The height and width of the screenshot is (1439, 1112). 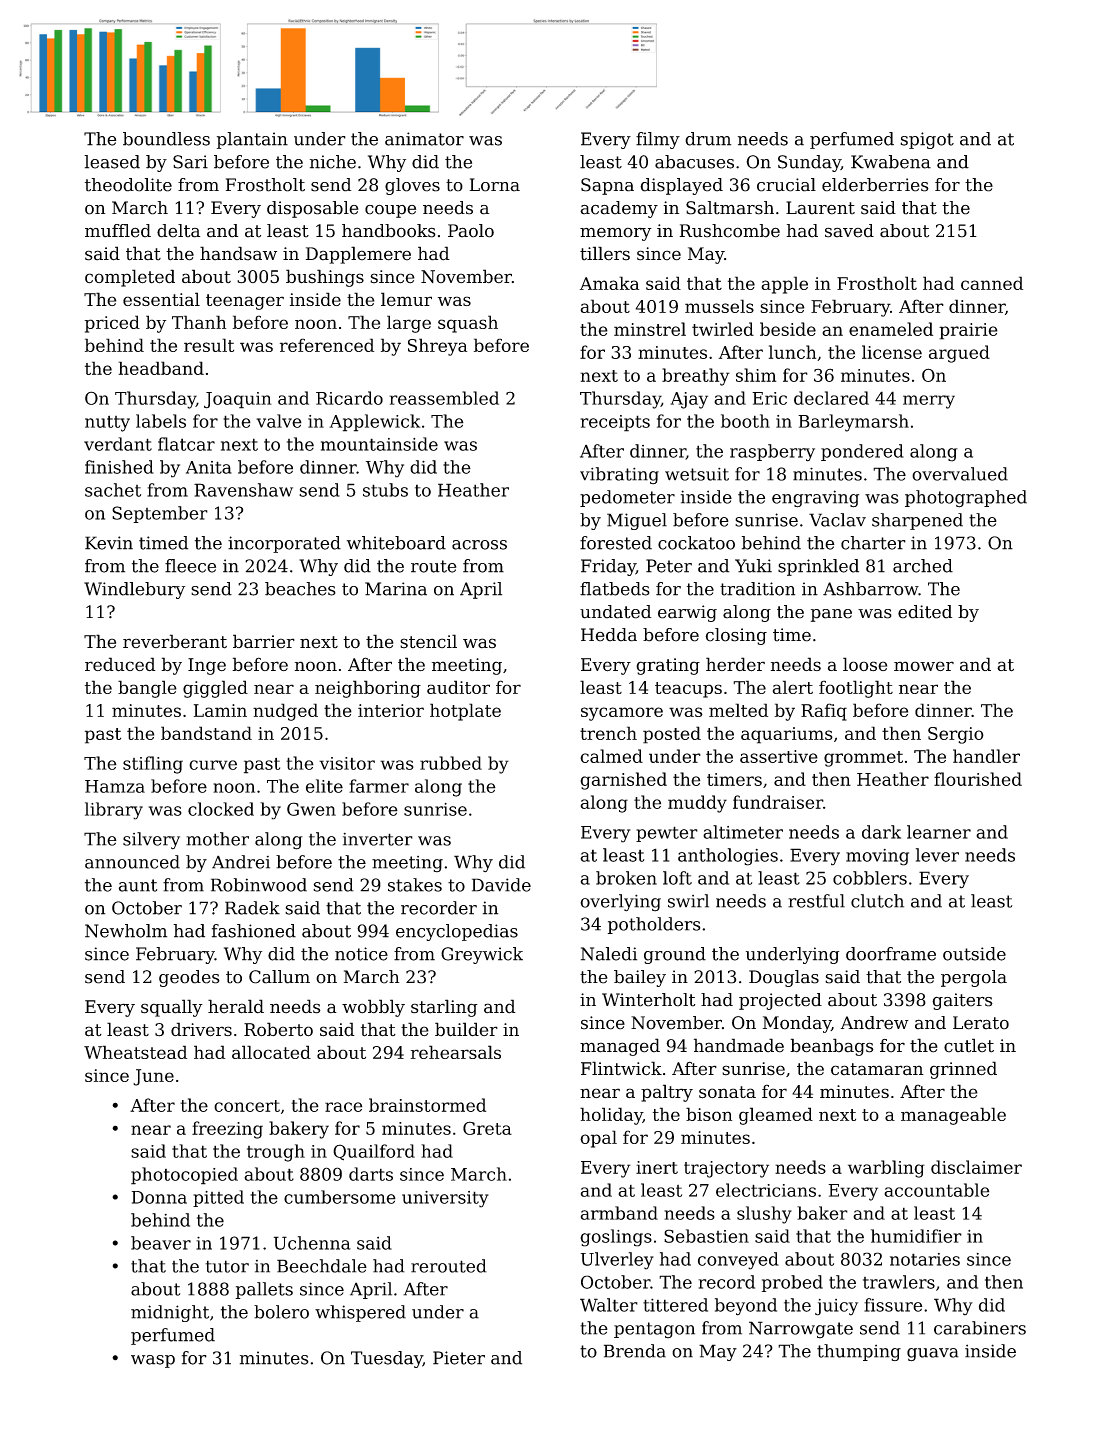 I want to click on manageable, so click(x=953, y=1116).
